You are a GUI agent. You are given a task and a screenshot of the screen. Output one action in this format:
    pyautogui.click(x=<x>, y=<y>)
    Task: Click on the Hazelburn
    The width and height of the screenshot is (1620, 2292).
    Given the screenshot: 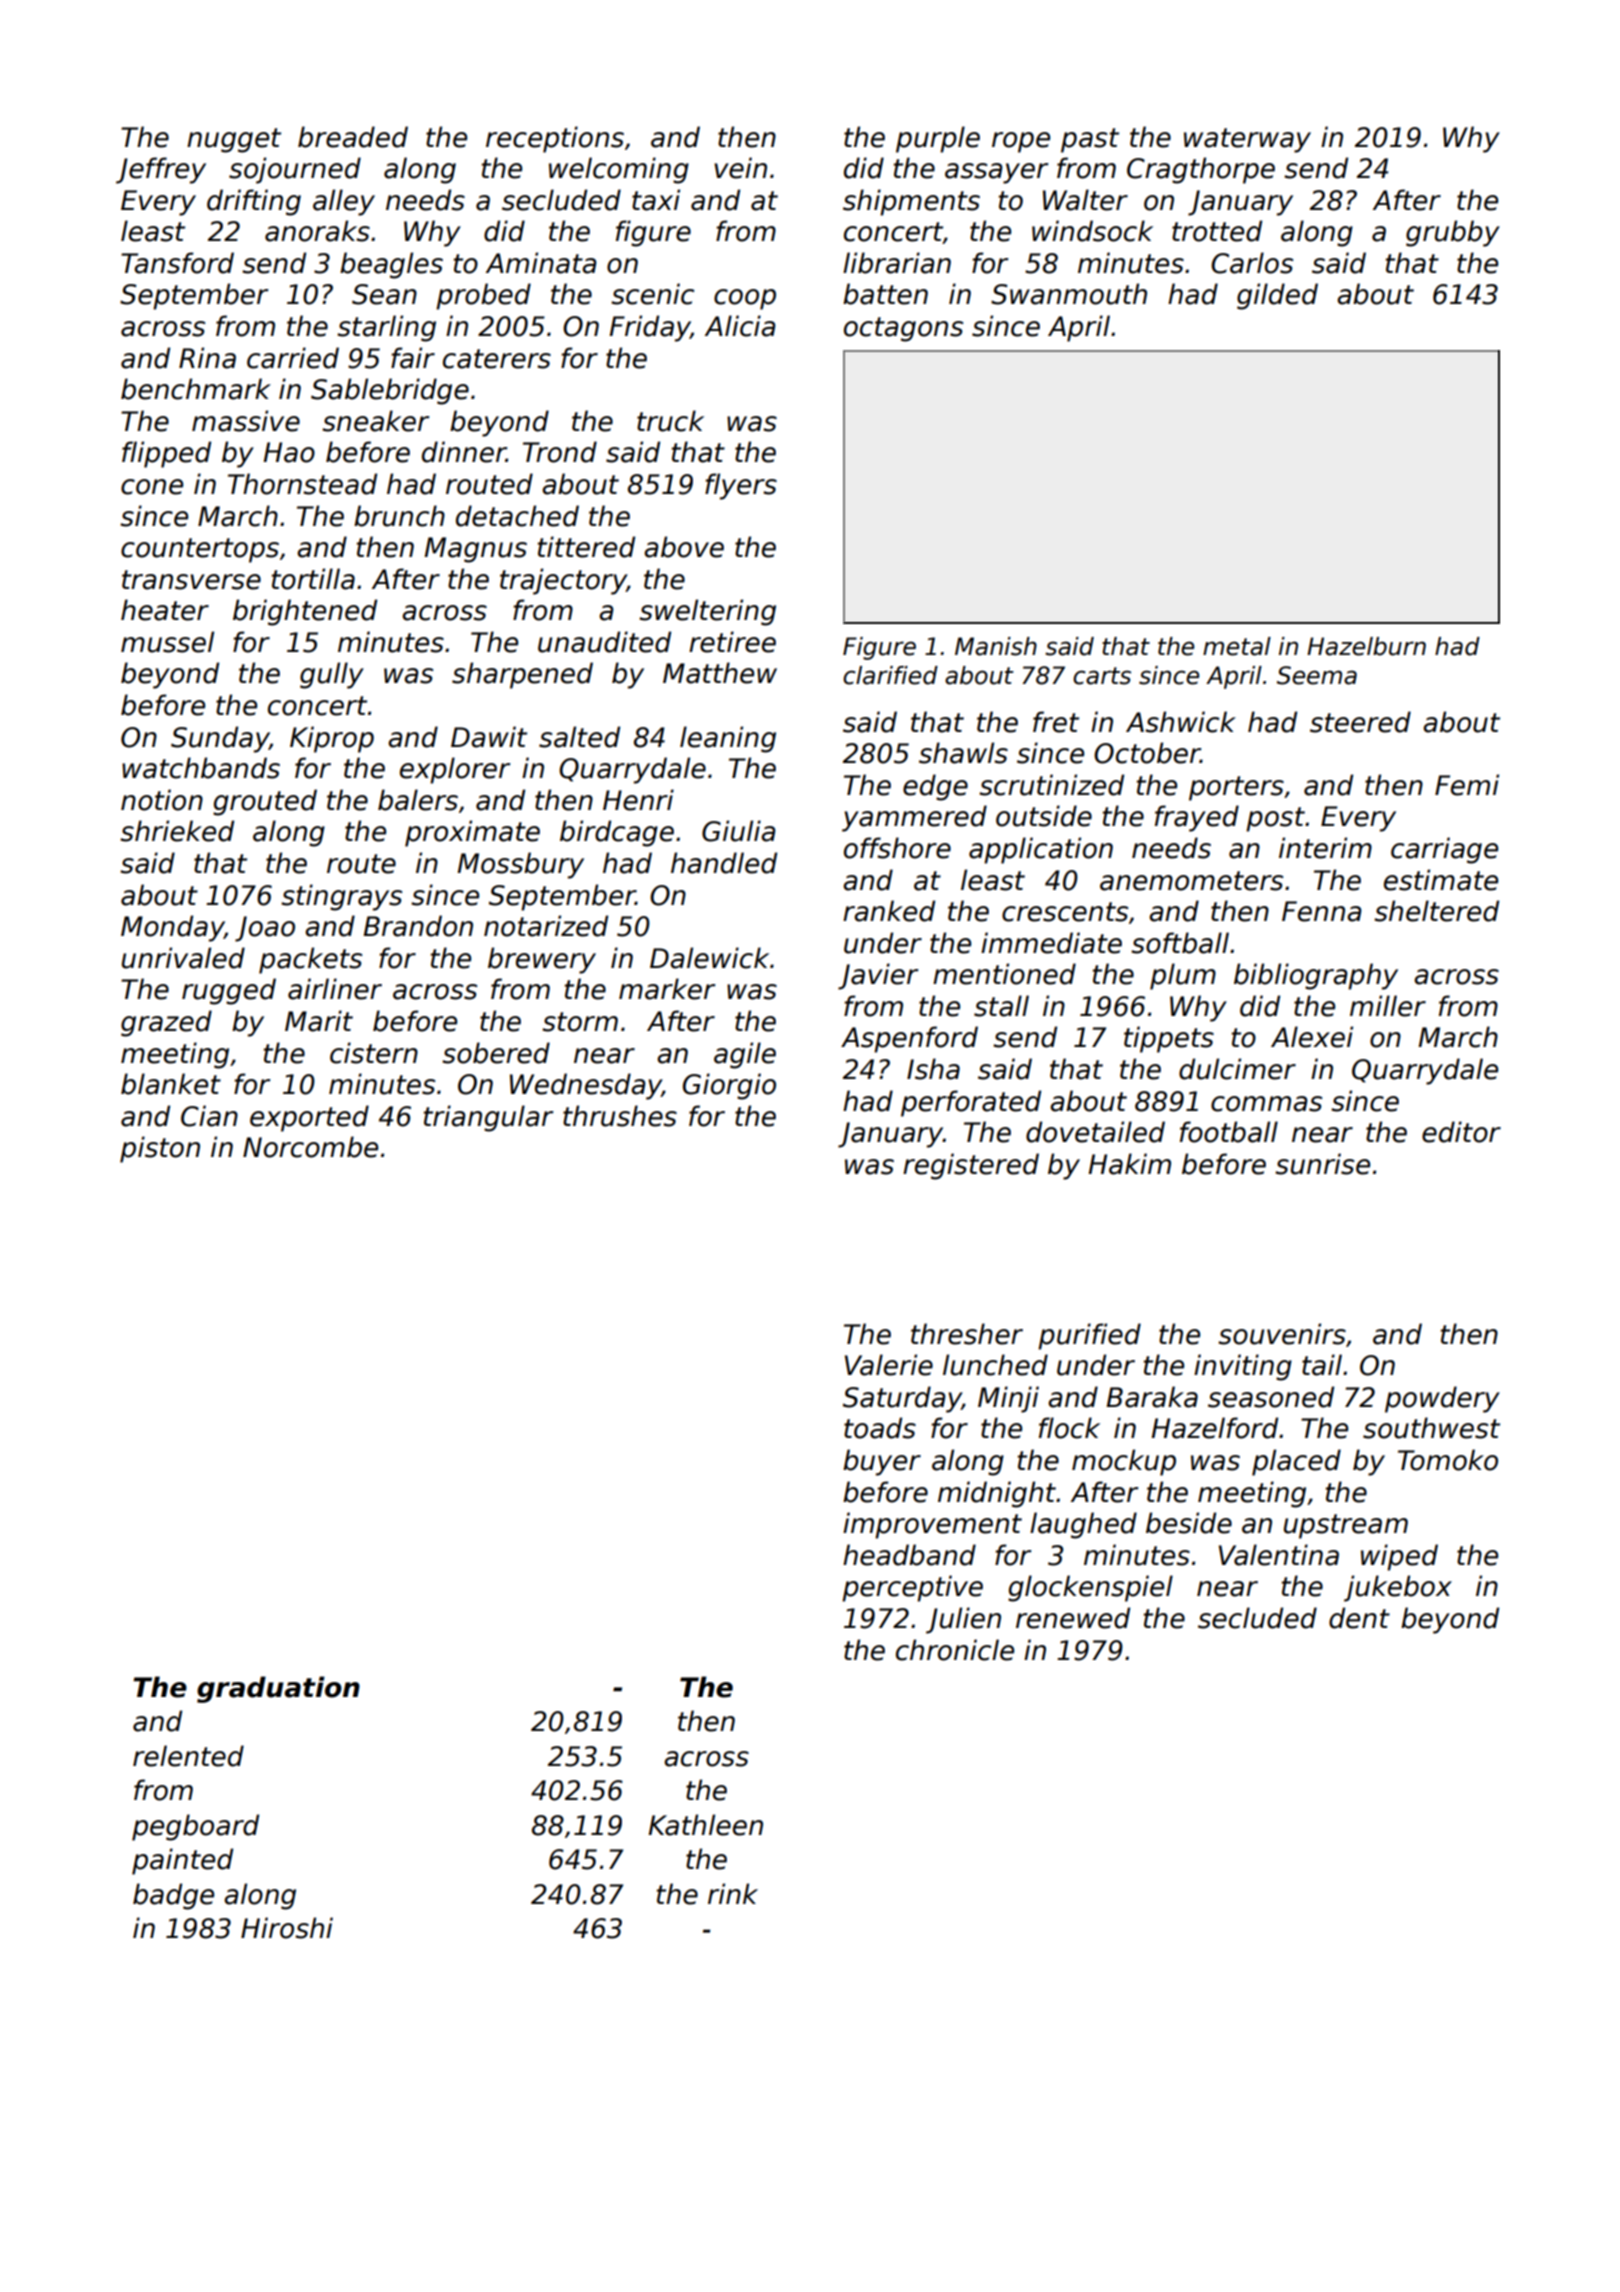 What is the action you would take?
    pyautogui.click(x=1366, y=646)
